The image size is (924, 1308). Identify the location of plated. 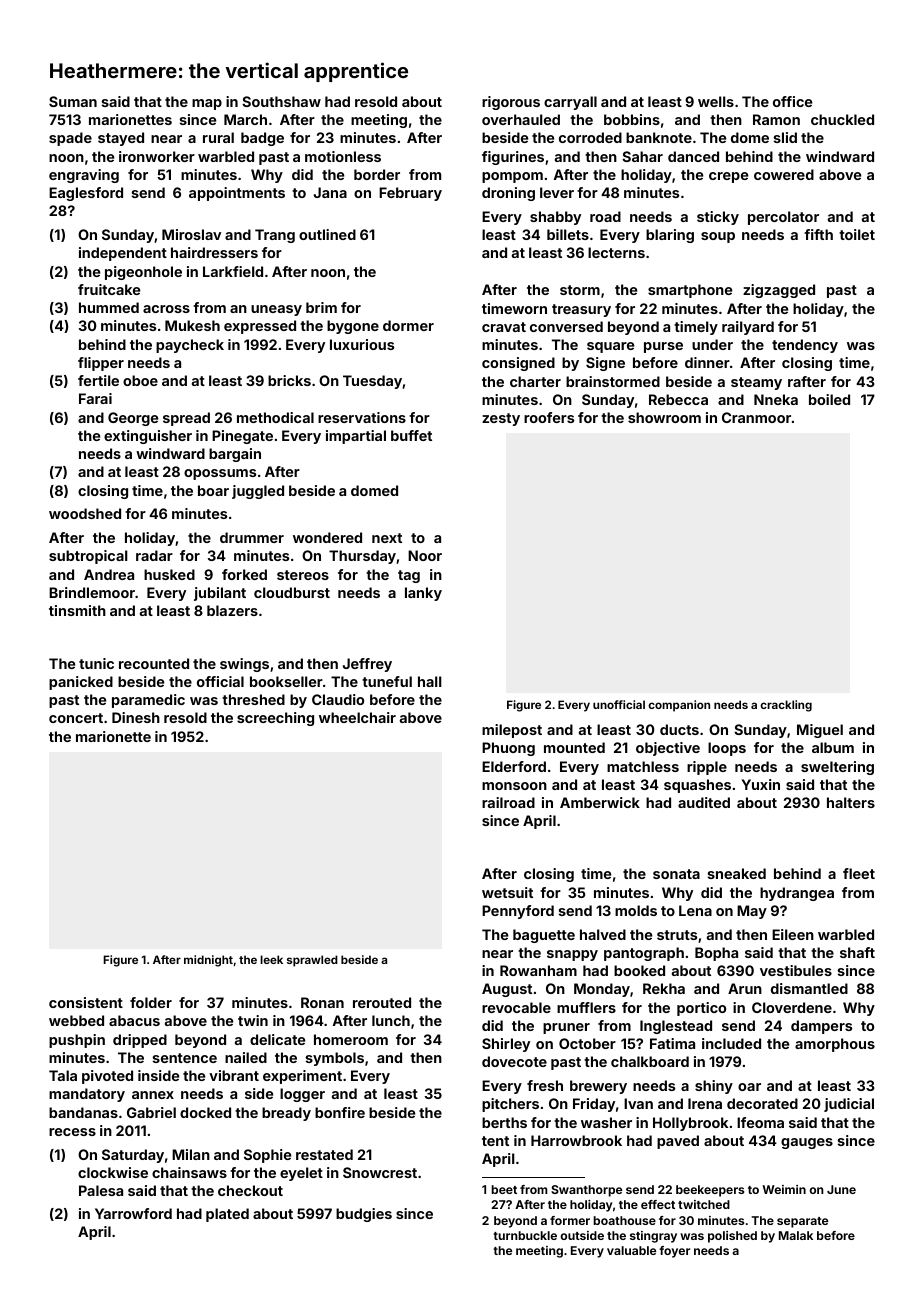
(227, 1215).
